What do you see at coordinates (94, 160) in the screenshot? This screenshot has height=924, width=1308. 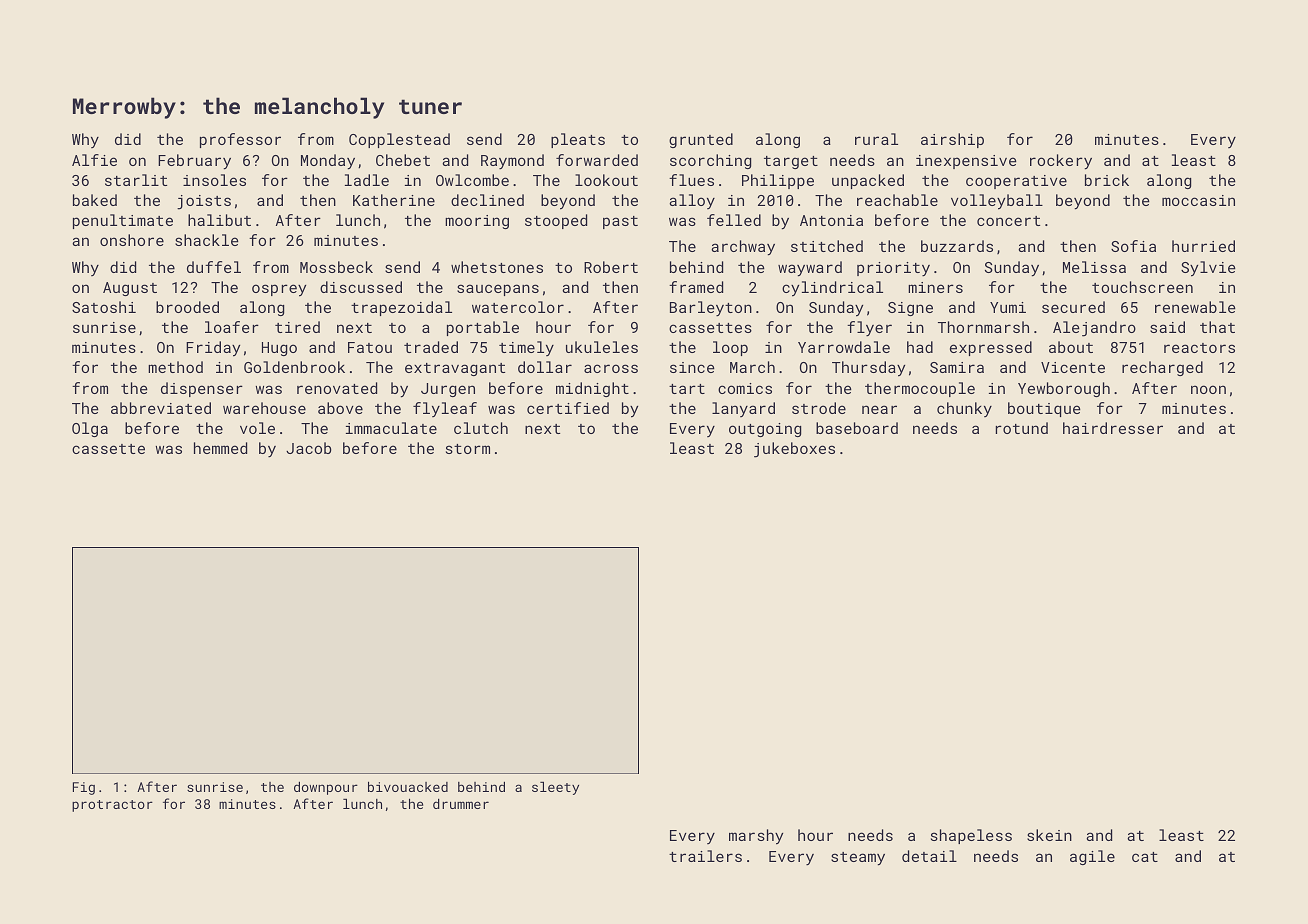 I see `Alfie` at bounding box center [94, 160].
